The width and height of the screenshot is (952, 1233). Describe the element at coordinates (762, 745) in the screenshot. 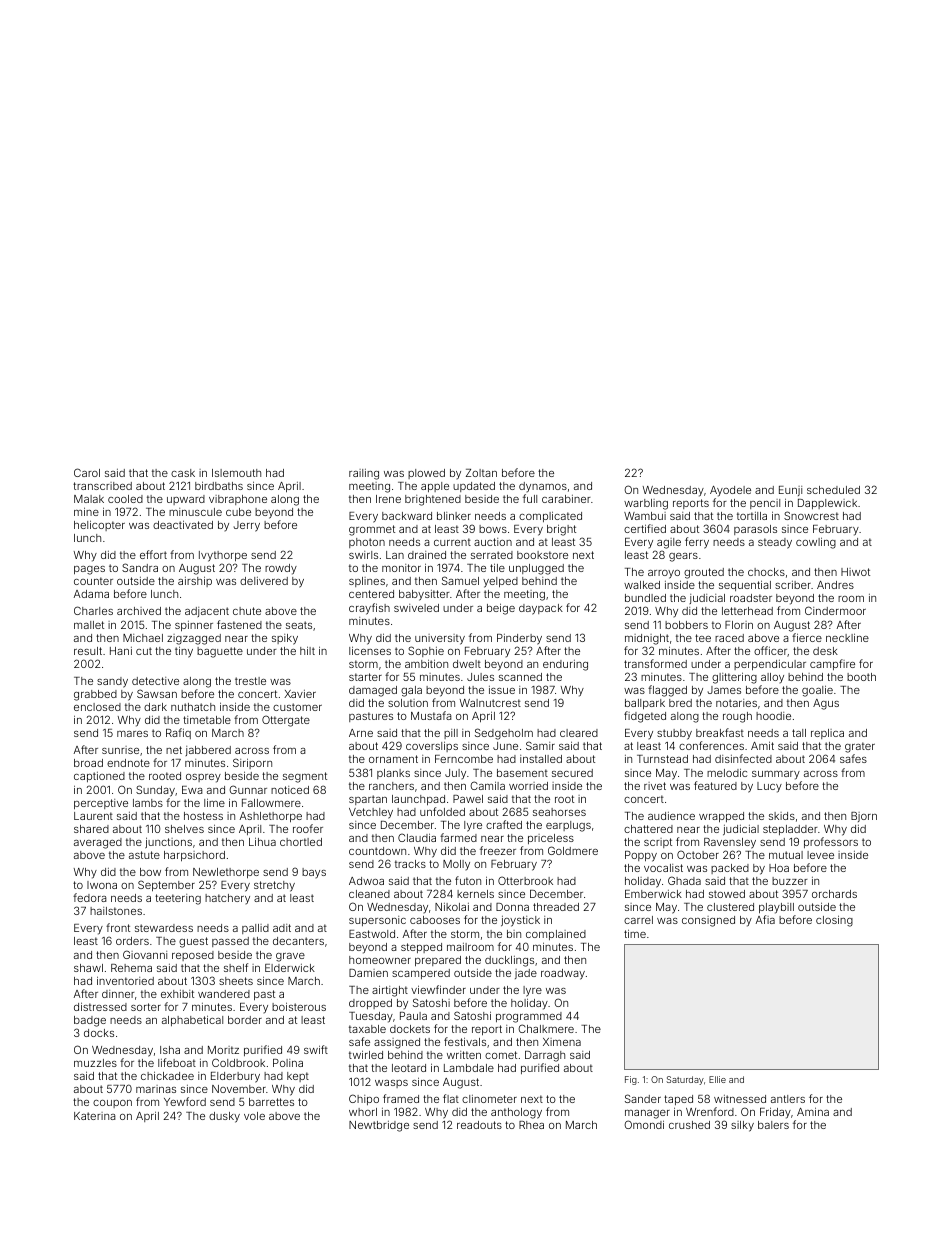

I see `Amit` at that location.
